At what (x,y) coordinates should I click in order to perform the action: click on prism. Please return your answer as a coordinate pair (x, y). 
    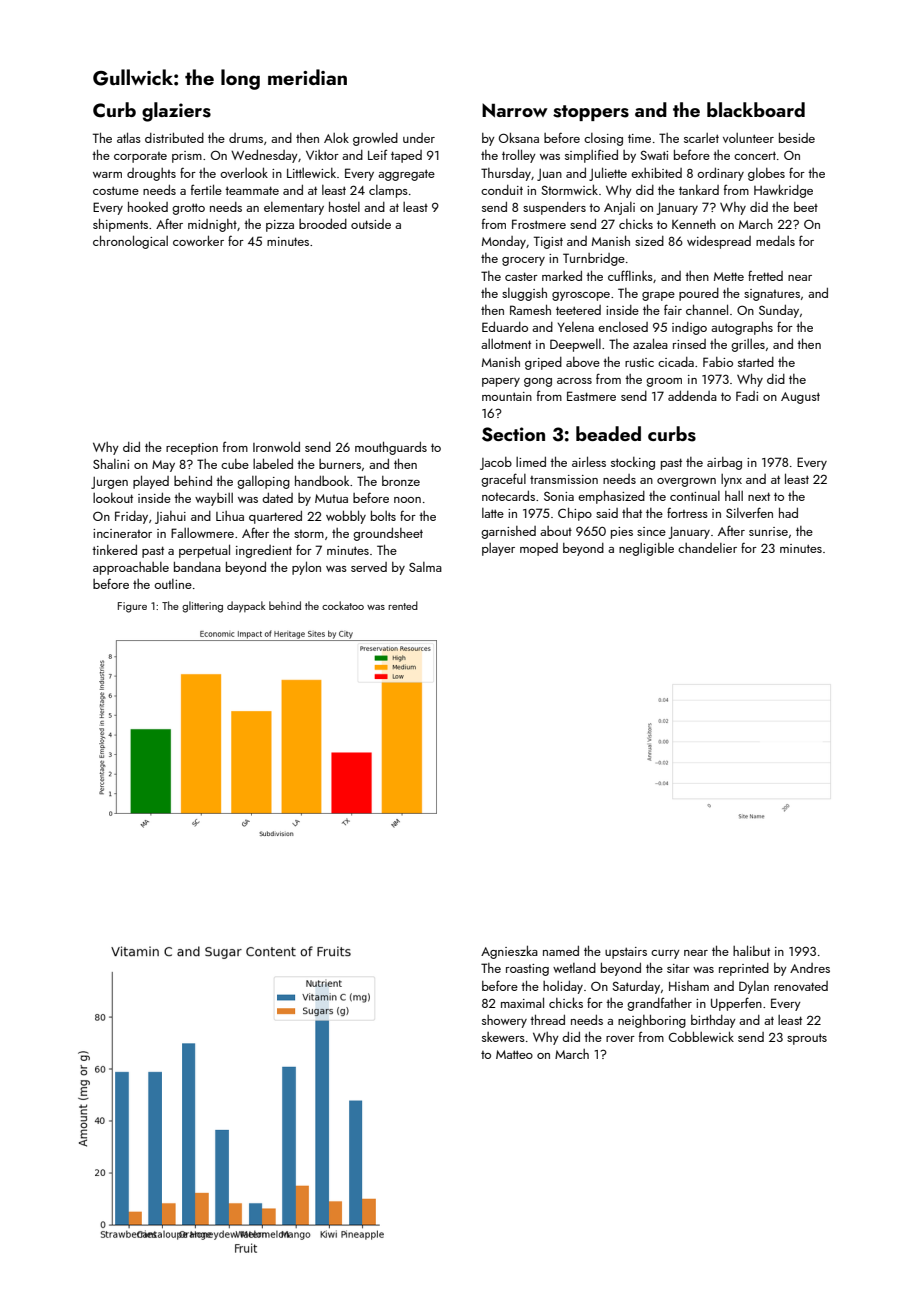
    Looking at the image, I should click on (187, 157).
